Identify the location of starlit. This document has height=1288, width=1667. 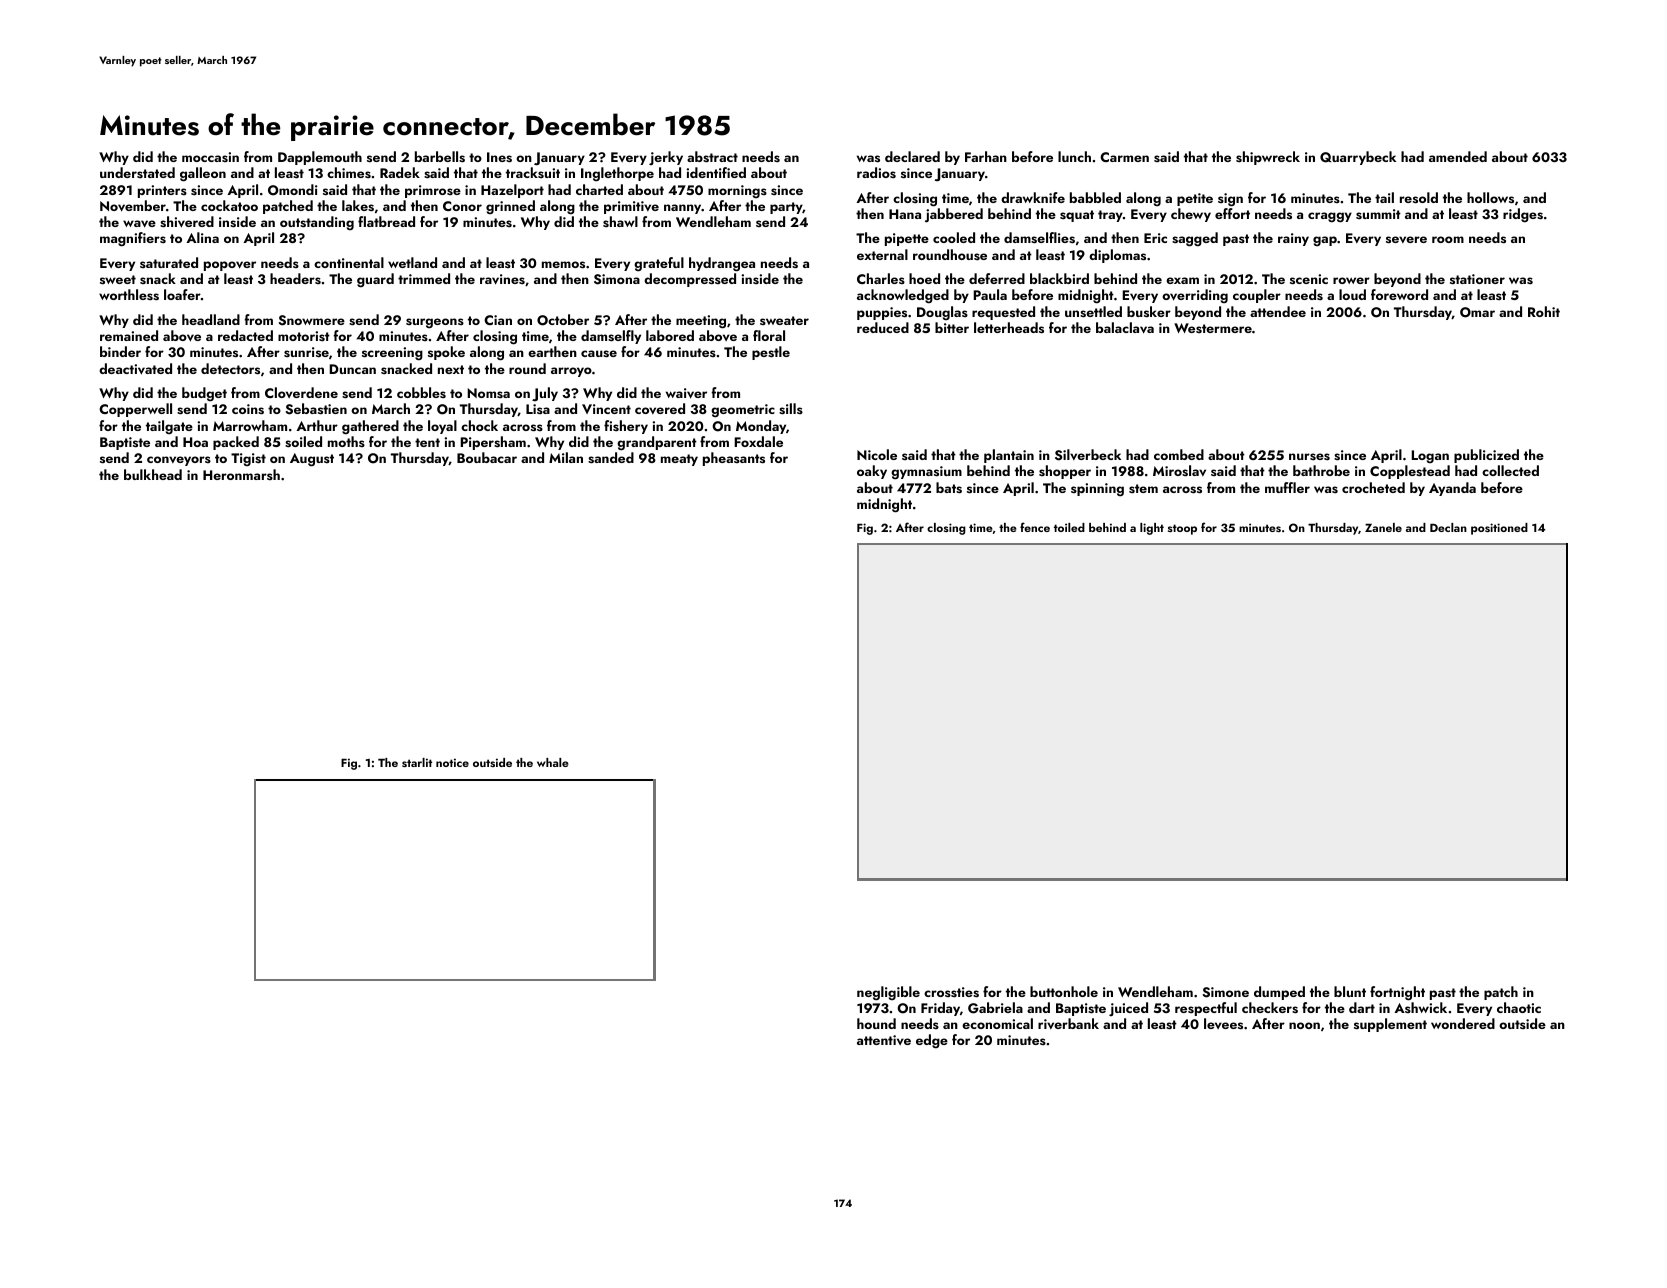
(417, 762).
